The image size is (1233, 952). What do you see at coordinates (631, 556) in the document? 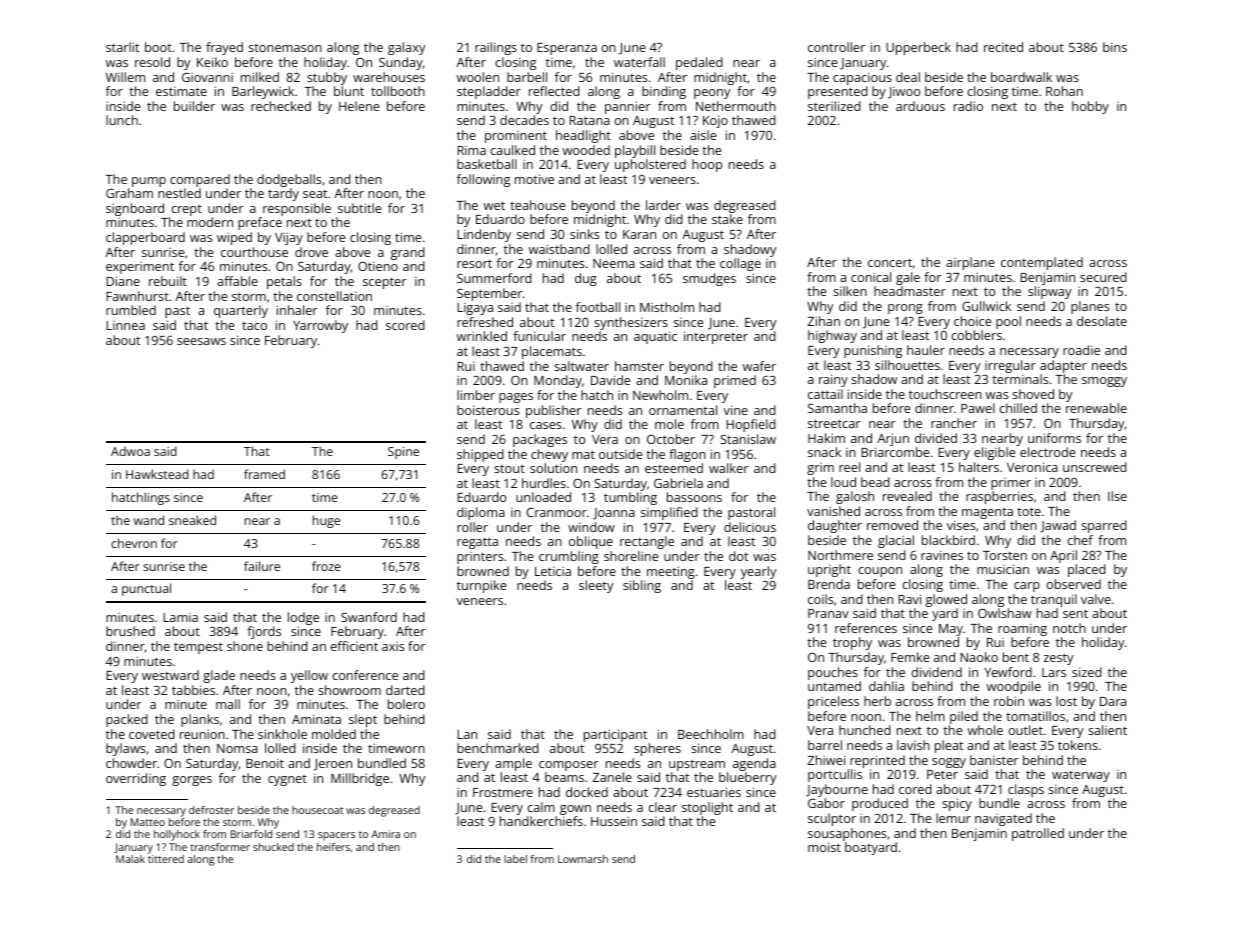
I see `shoreline` at bounding box center [631, 556].
